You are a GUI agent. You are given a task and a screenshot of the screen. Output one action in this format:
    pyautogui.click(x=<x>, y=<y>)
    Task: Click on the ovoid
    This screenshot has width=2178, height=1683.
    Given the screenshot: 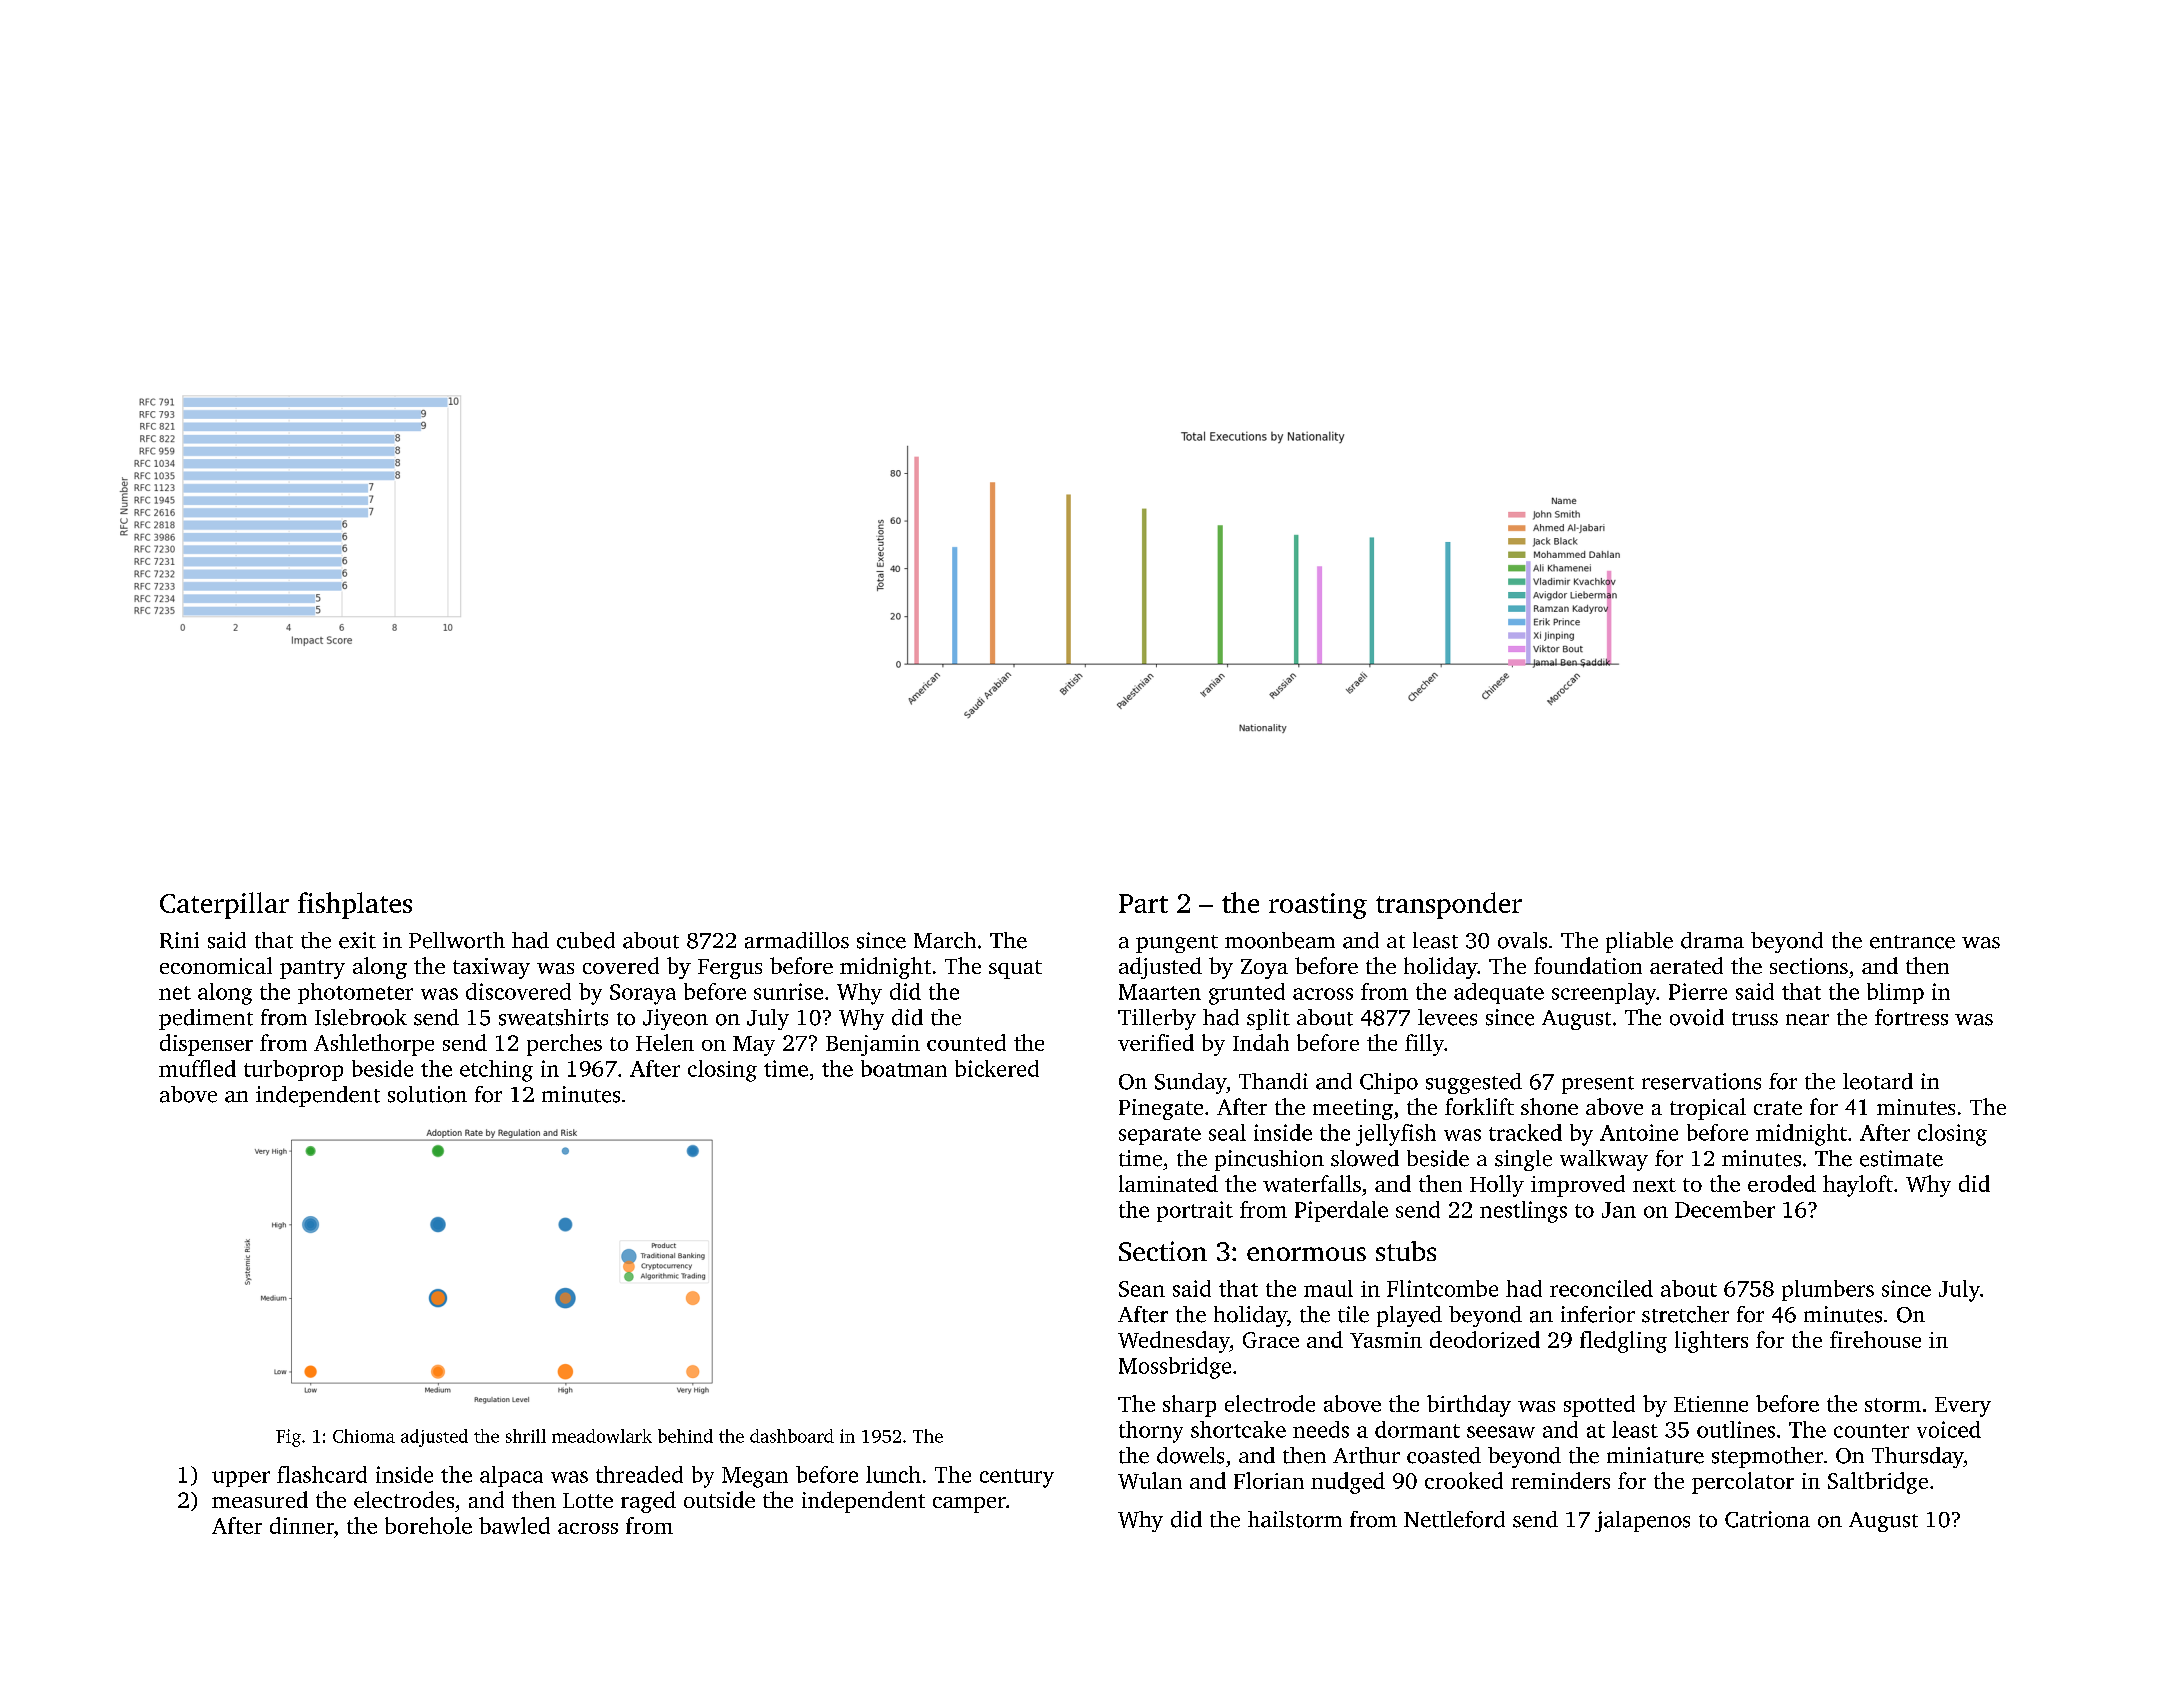 What is the action you would take?
    pyautogui.click(x=1697, y=1017)
